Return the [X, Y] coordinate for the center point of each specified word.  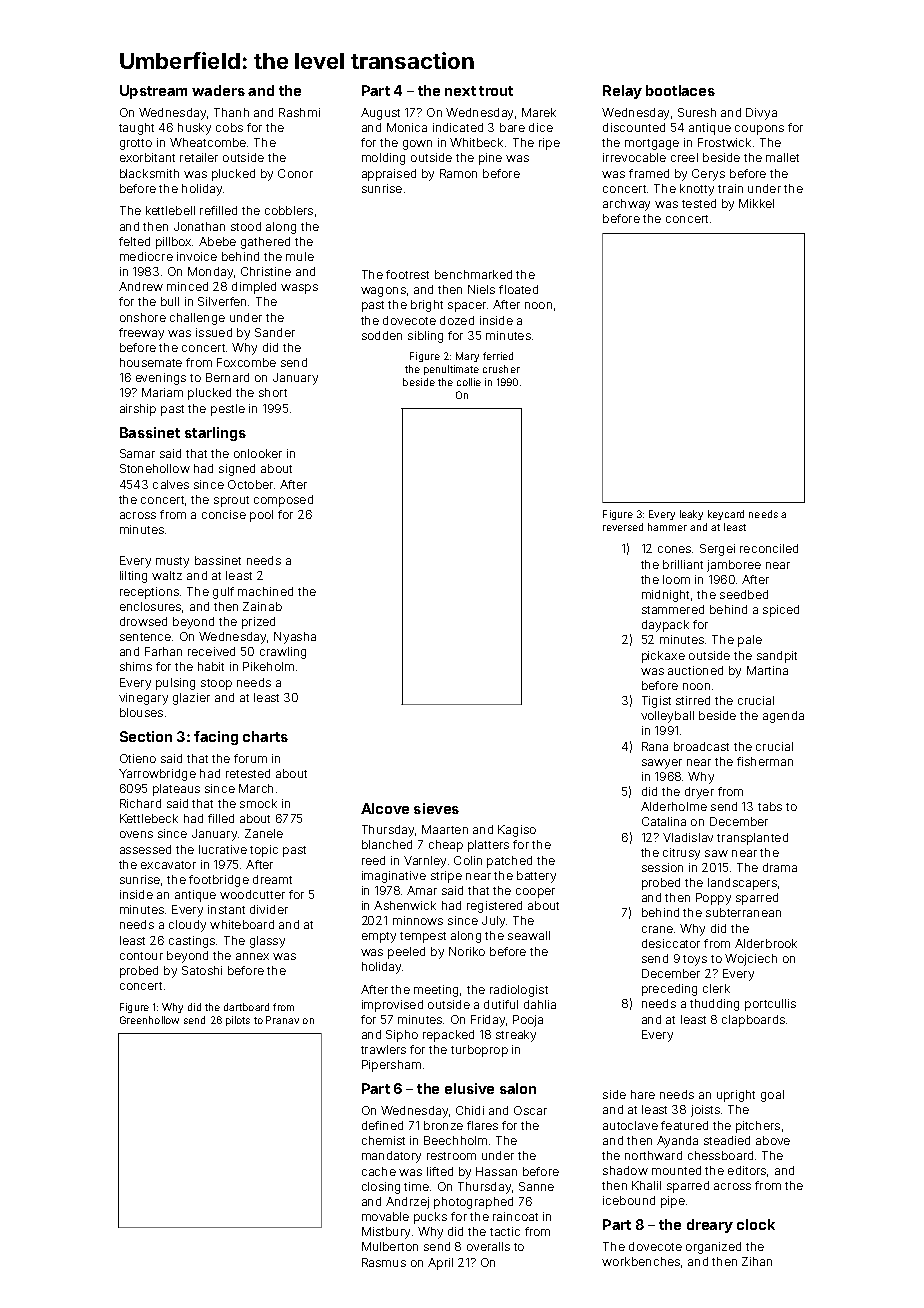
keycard [726, 515]
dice [541, 127]
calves [171, 484]
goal [772, 1096]
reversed [623, 527]
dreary [710, 1226]
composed [283, 501]
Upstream [153, 92]
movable [385, 1216]
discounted [634, 127]
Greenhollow [149, 1020]
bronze [443, 1125]
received [211, 651]
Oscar [530, 1110]
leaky [691, 515]
